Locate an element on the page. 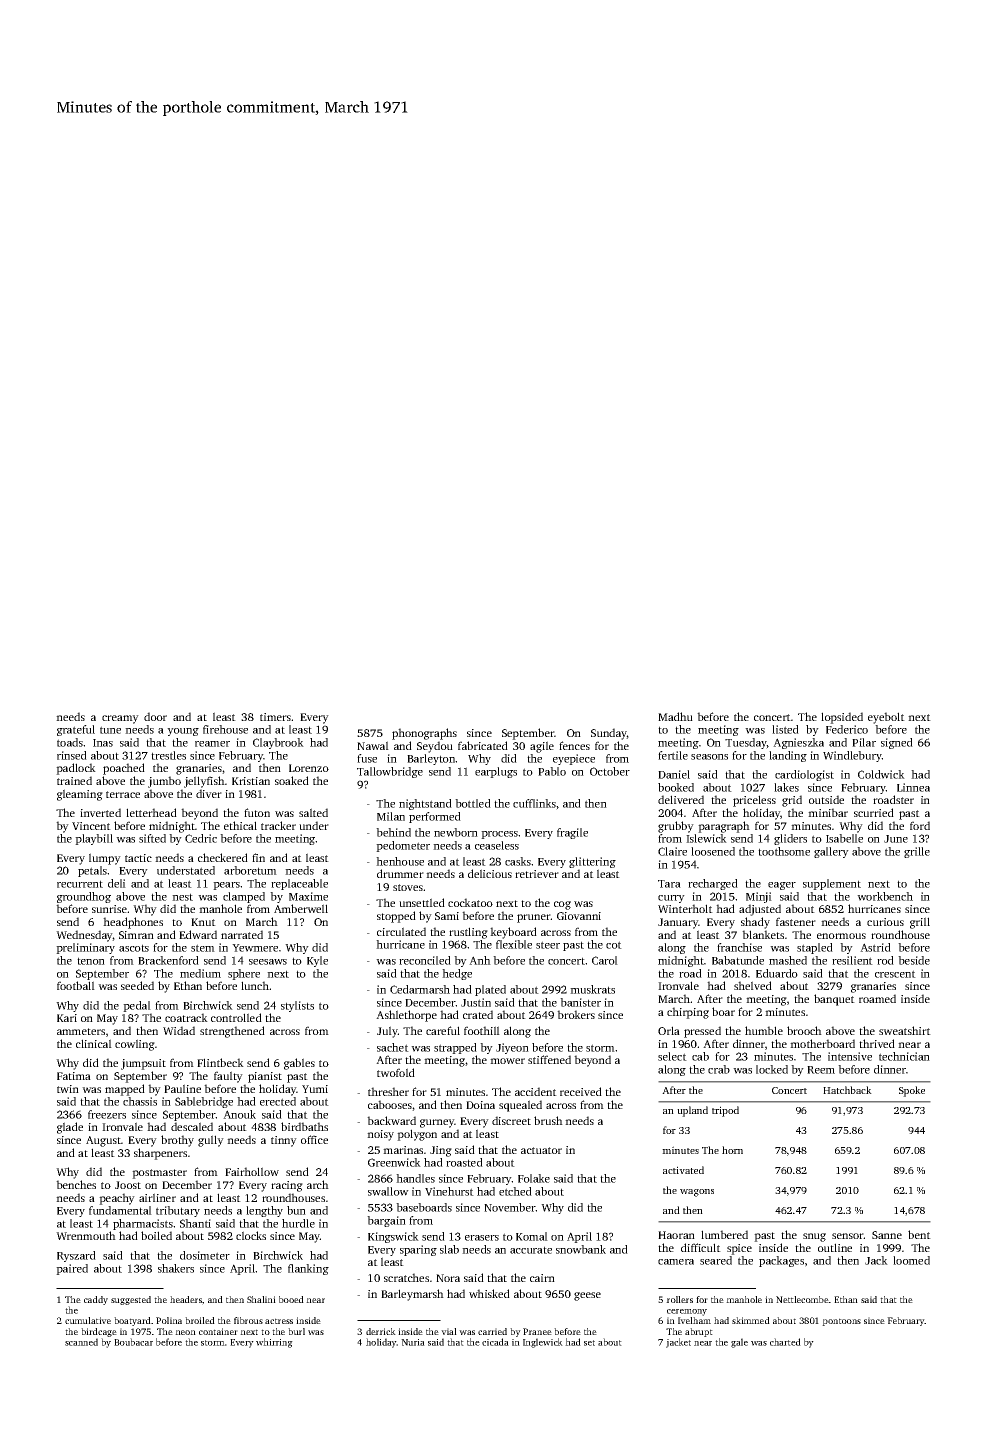 The height and width of the image is (1430, 987). adjusted is located at coordinates (760, 910).
